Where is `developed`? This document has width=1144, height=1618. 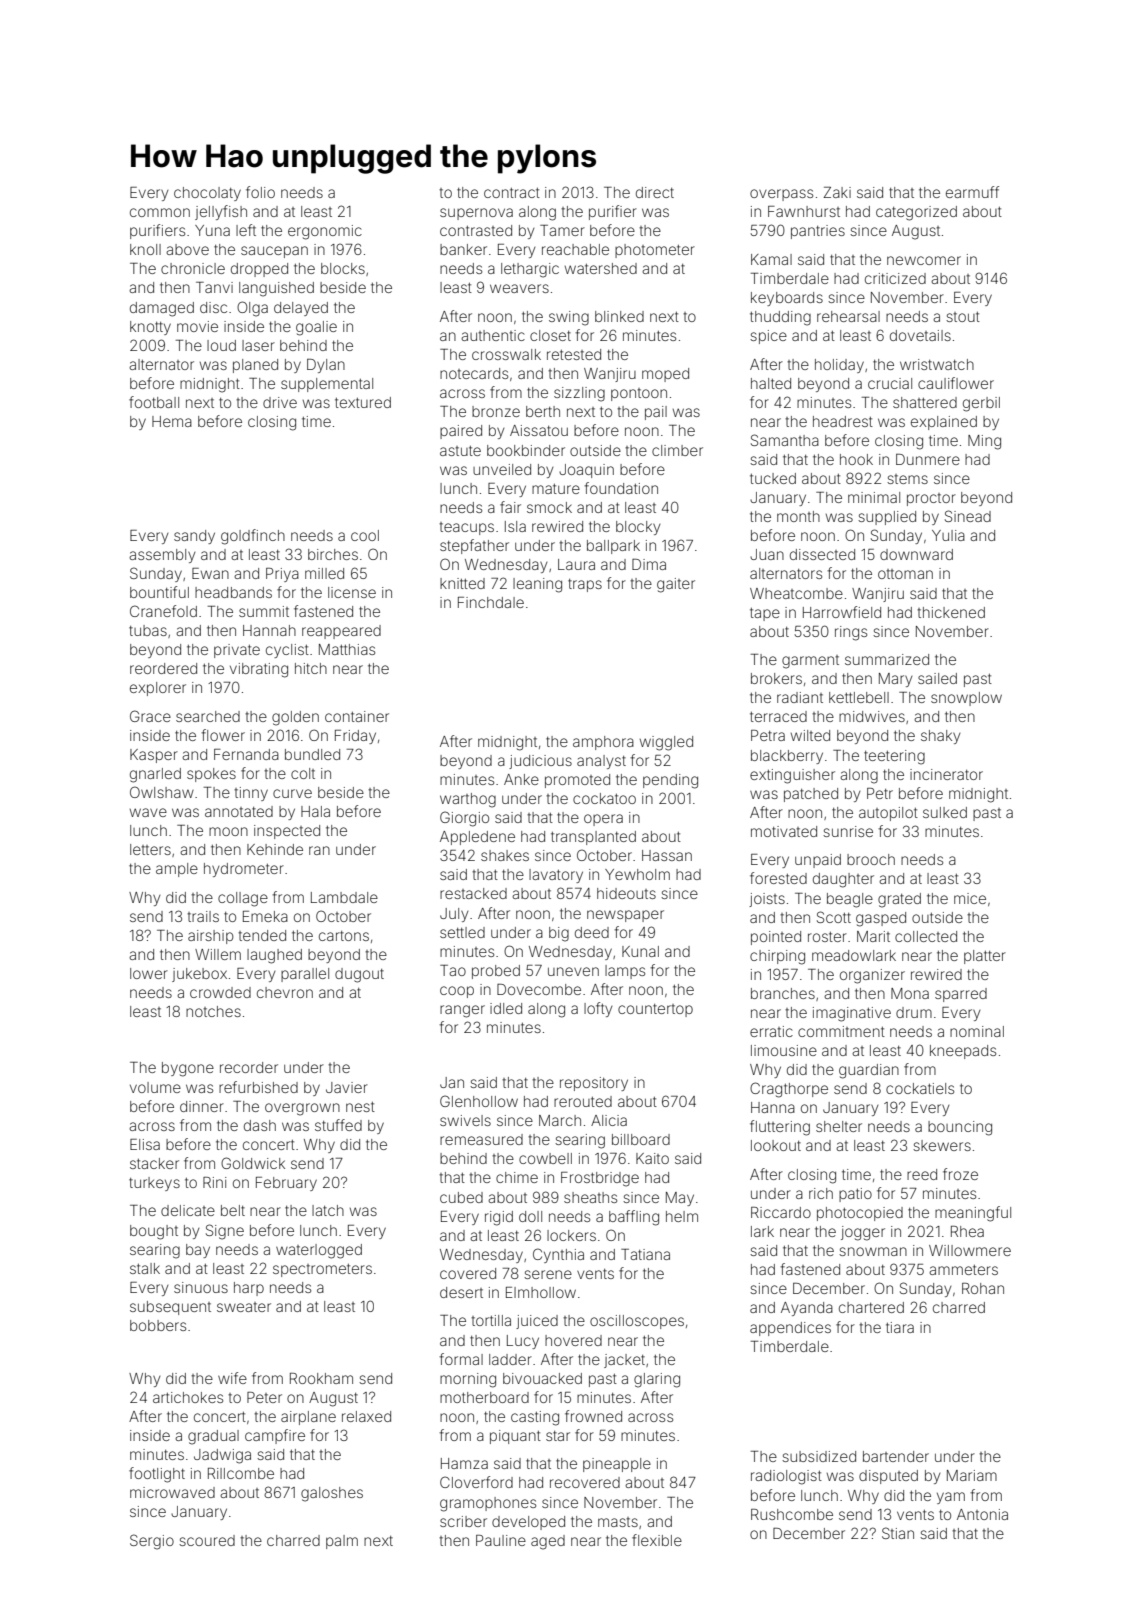 developed is located at coordinates (528, 1523).
